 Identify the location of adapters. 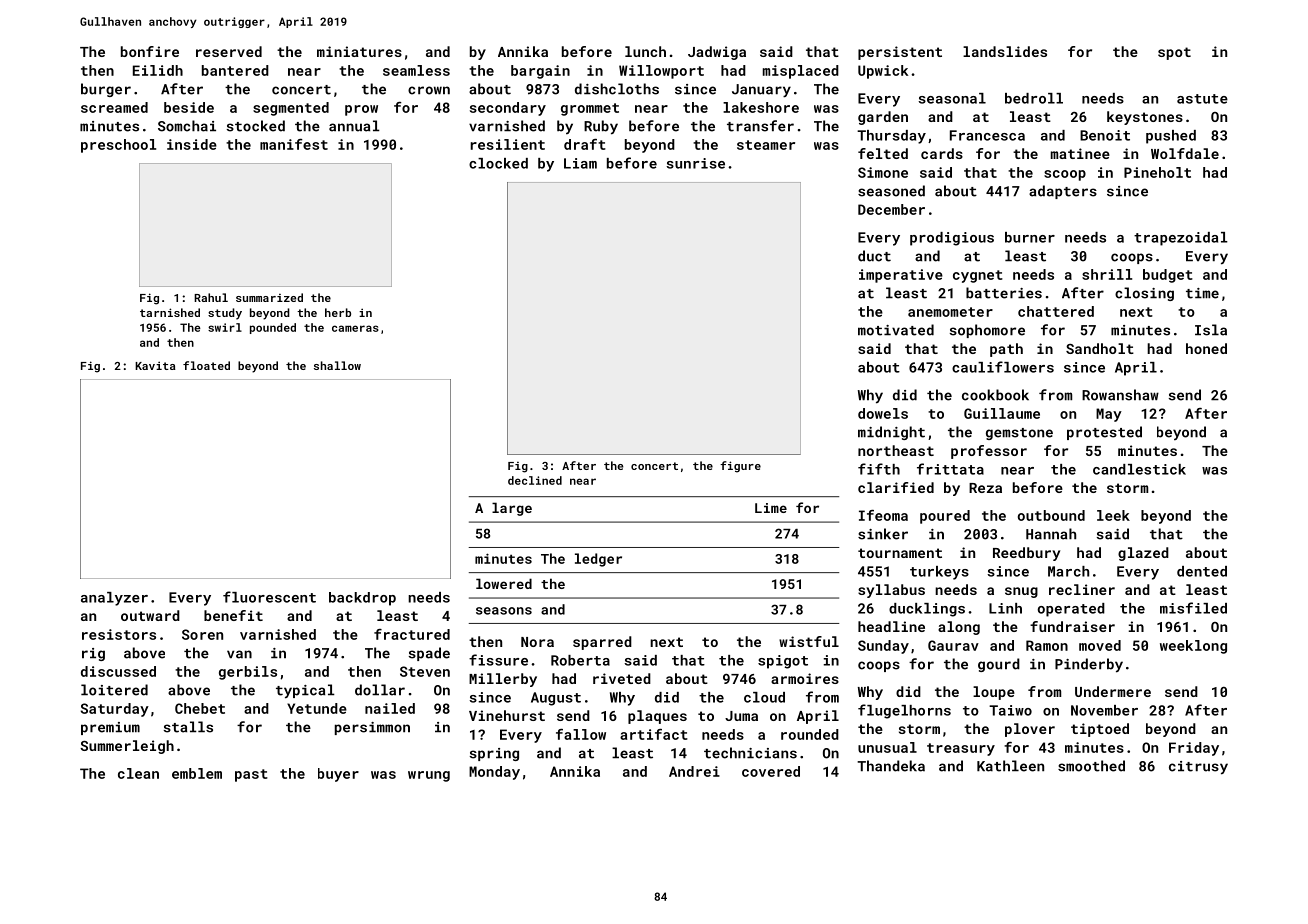
(1063, 192).
